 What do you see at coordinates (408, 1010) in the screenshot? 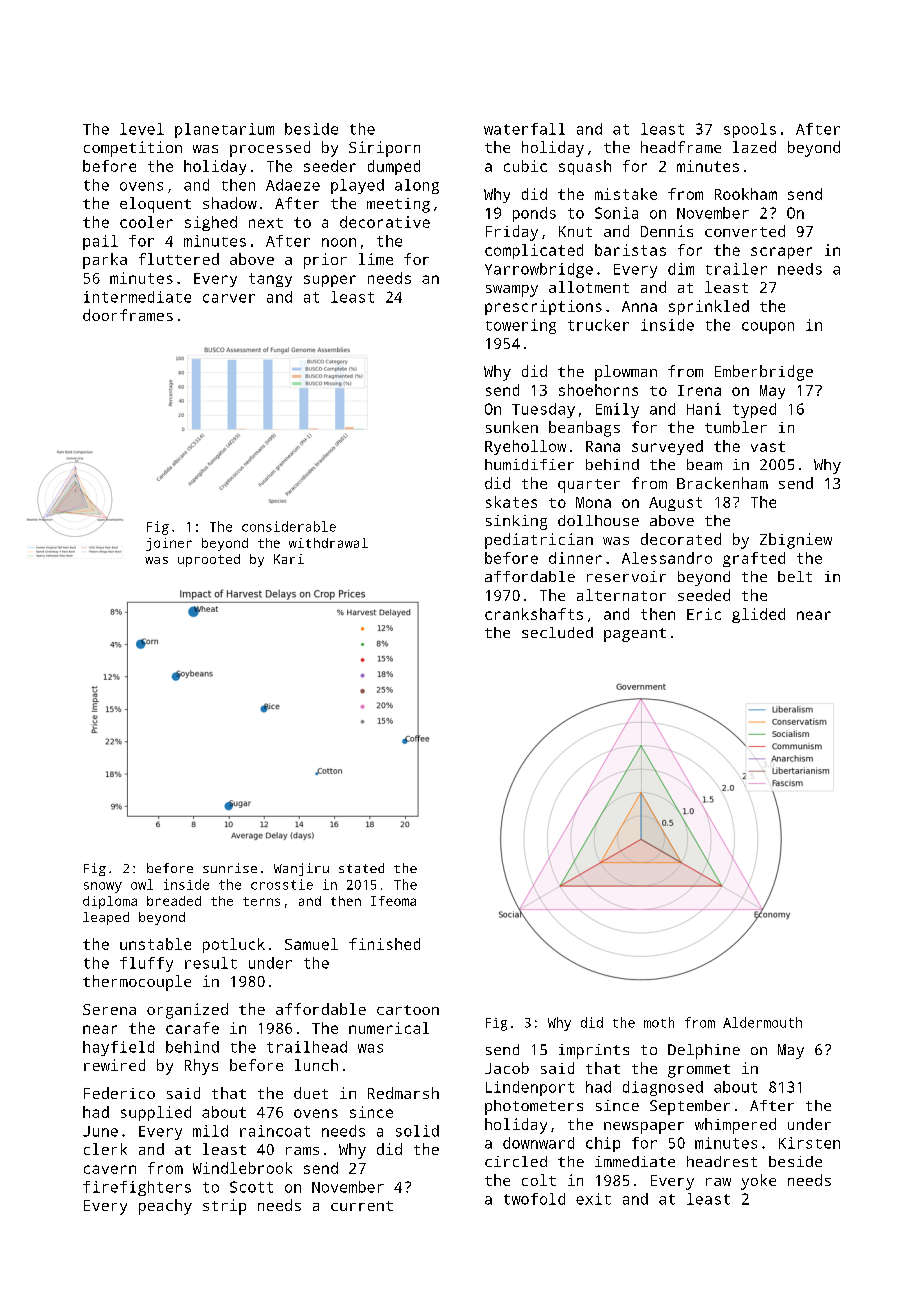
I see `cartoon` at bounding box center [408, 1010].
